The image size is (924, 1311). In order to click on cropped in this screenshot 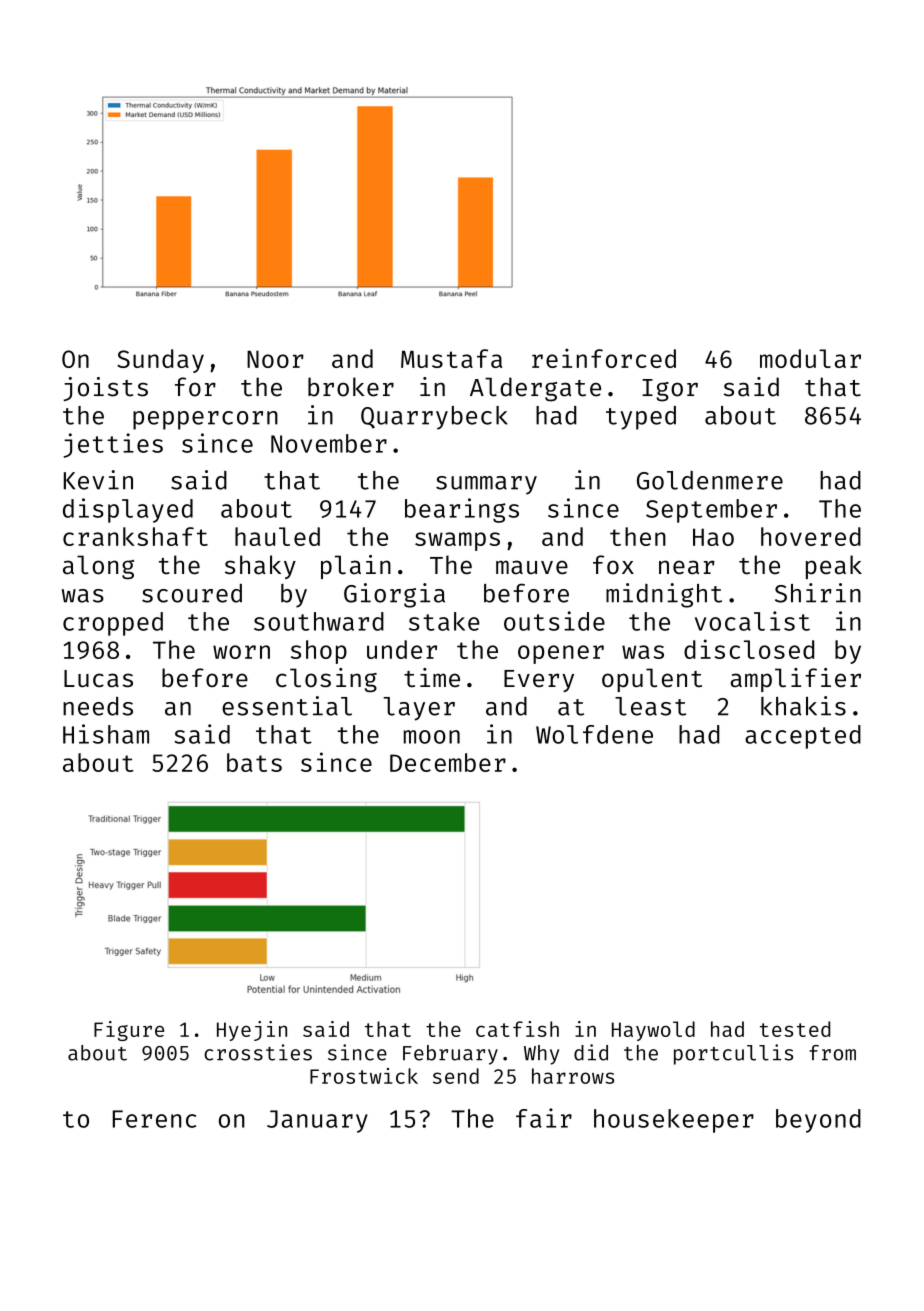, I will do `click(113, 624)`.
